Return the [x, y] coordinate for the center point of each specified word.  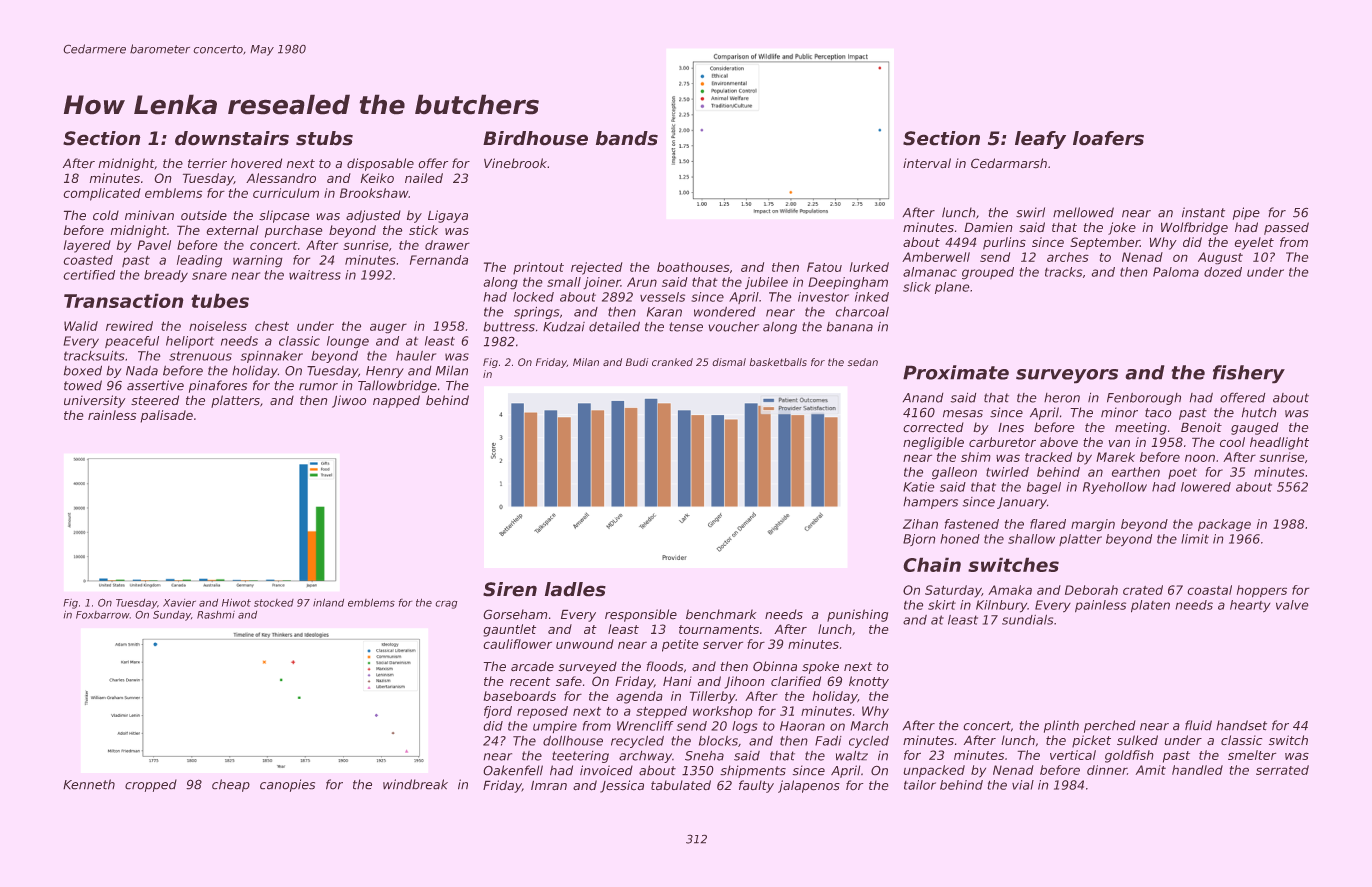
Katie [918, 487]
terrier [207, 163]
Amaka [1010, 590]
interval [927, 163]
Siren [510, 589]
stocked [274, 603]
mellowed [1083, 212]
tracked [1048, 457]
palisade [167, 416]
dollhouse [573, 741]
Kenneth [89, 784]
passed [1286, 228]
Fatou [824, 267]
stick [423, 230]
